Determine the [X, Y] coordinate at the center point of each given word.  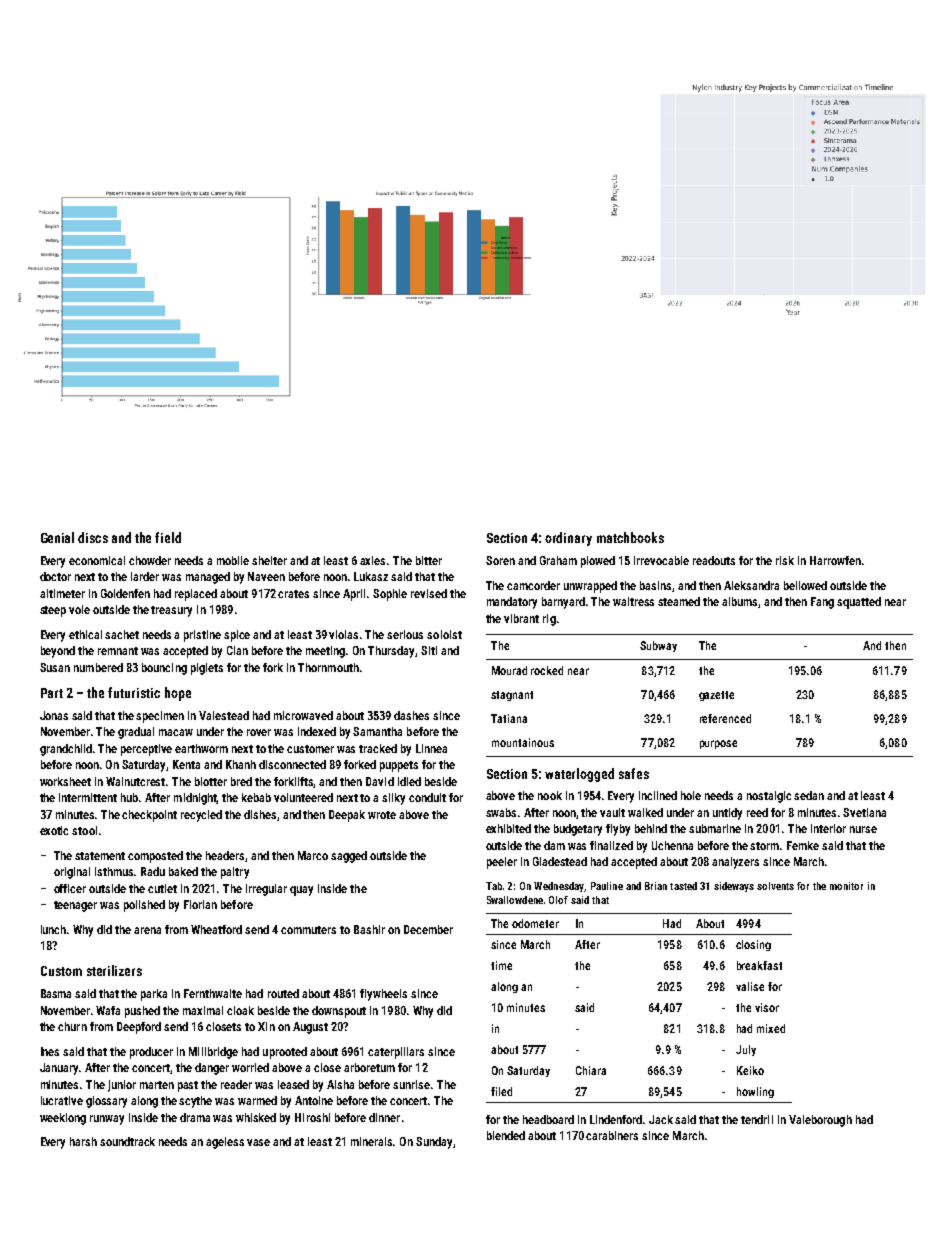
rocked [547, 670]
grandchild [66, 750]
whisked [256, 1117]
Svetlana [864, 812]
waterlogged [579, 775]
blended [506, 1135]
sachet [122, 634]
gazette [716, 696]
